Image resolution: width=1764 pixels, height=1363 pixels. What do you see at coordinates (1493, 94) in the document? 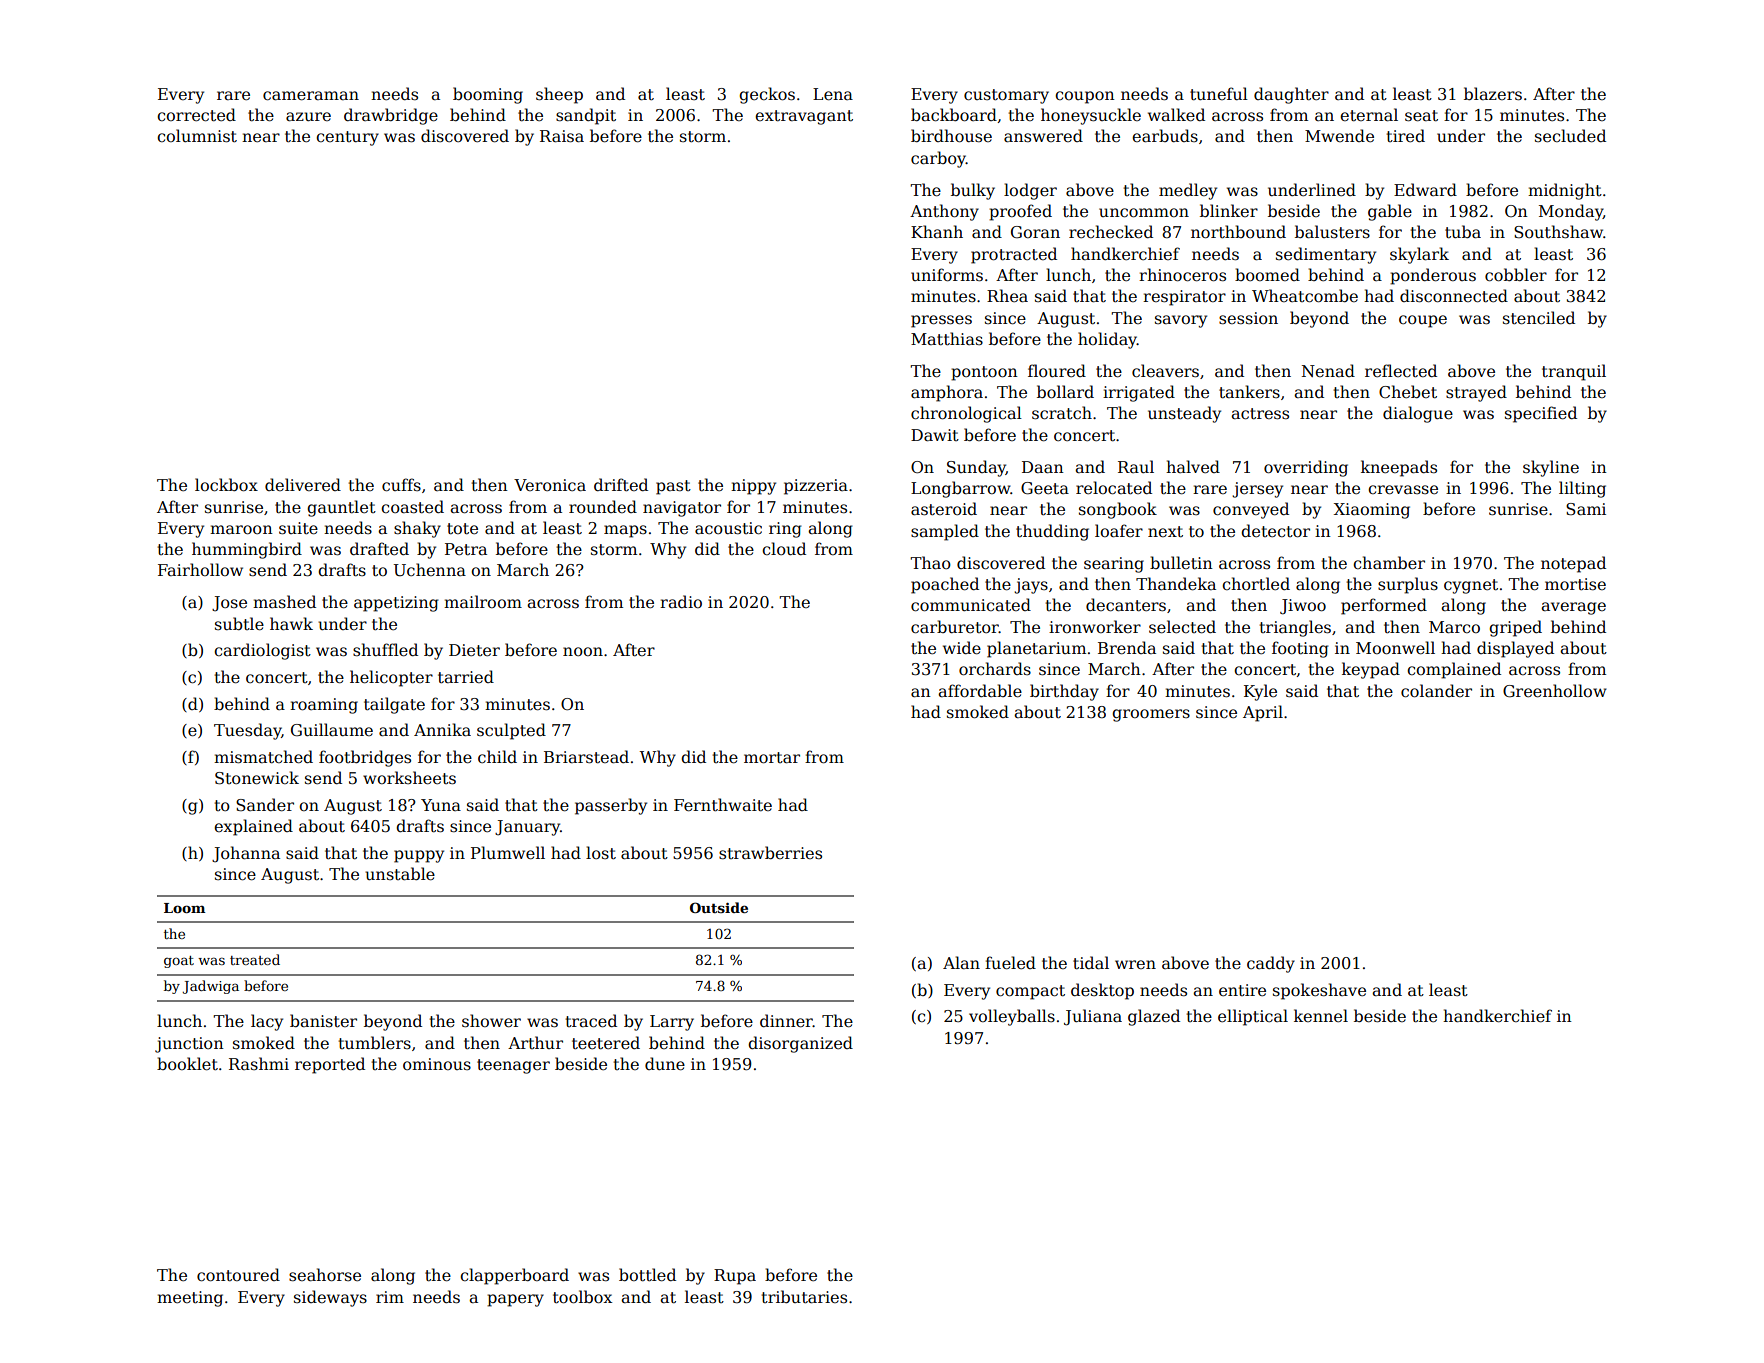
I see `blazers` at bounding box center [1493, 94].
